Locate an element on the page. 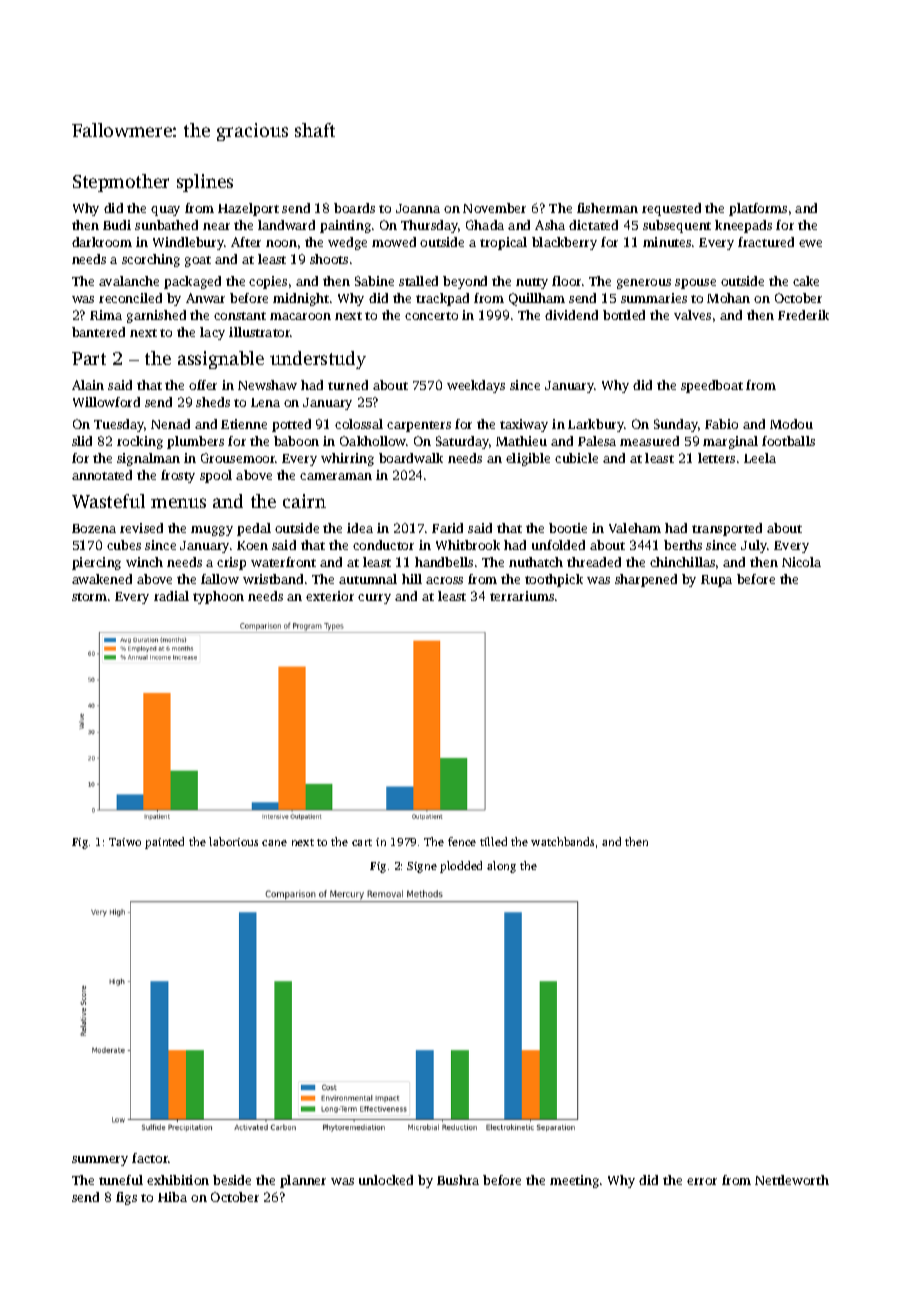 The width and height of the image is (908, 1316). Stepmother is located at coordinates (121, 183).
